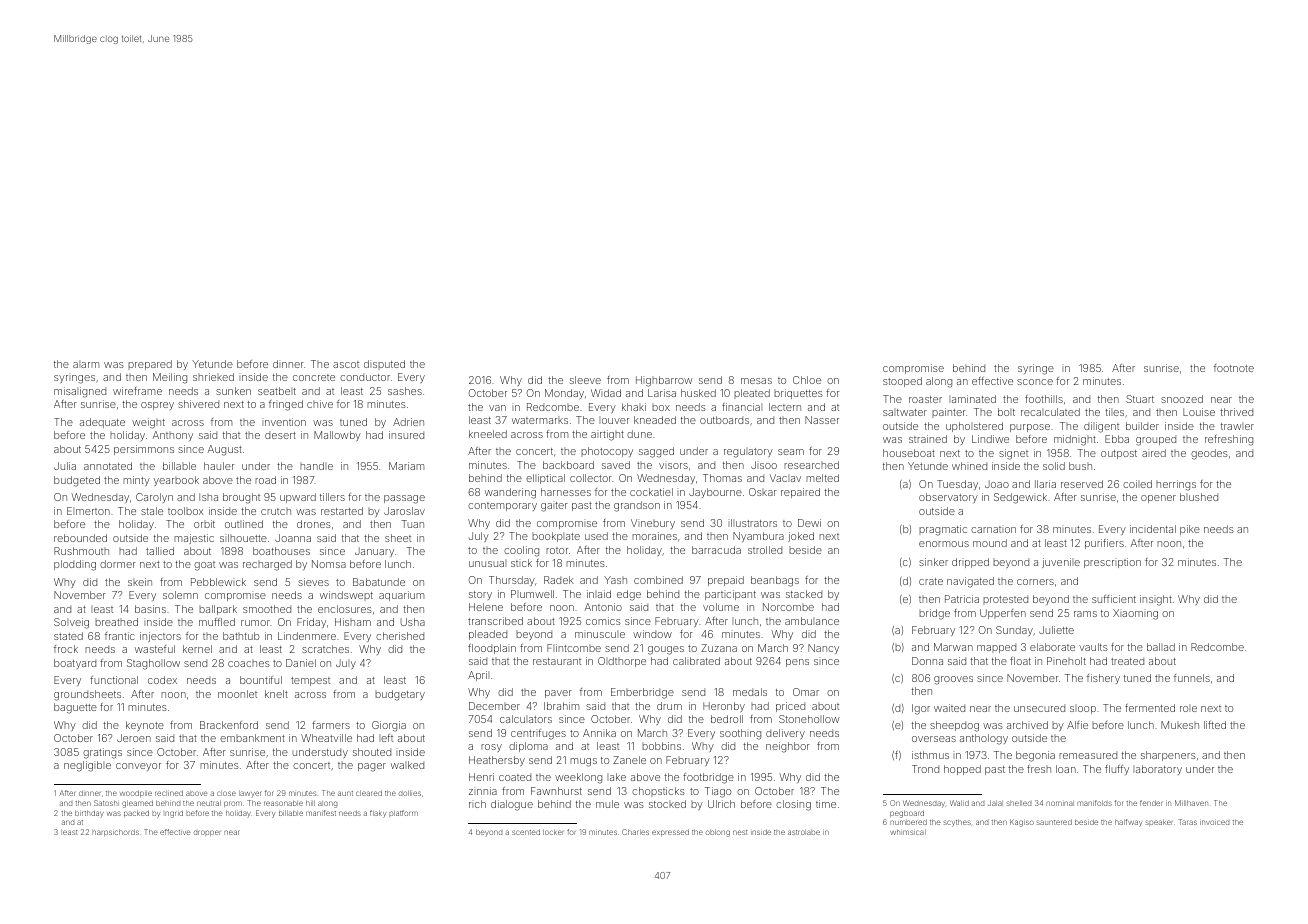  What do you see at coordinates (75, 565) in the document?
I see `plodding` at bounding box center [75, 565].
